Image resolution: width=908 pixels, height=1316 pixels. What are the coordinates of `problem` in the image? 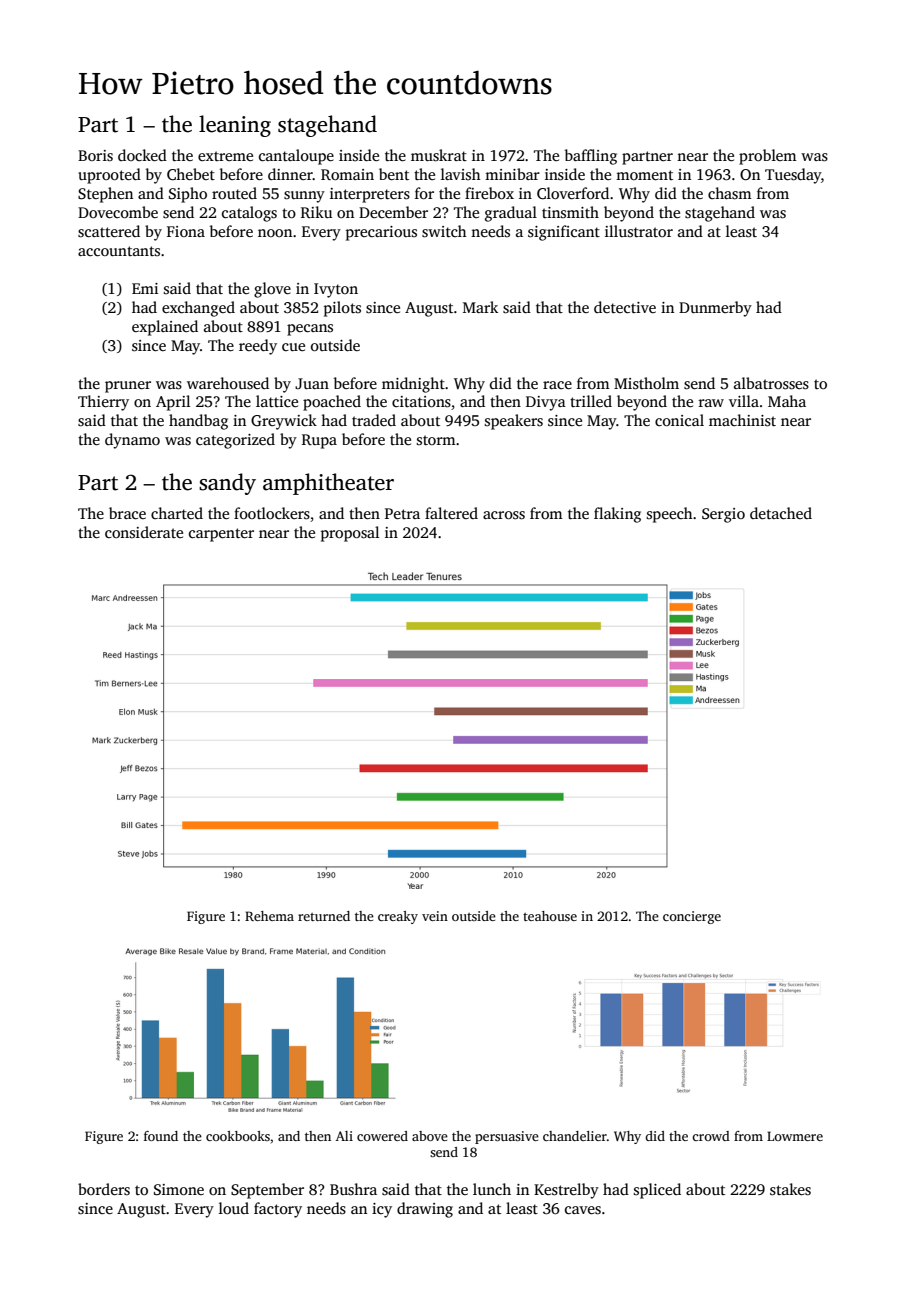 It's located at (768, 157).
